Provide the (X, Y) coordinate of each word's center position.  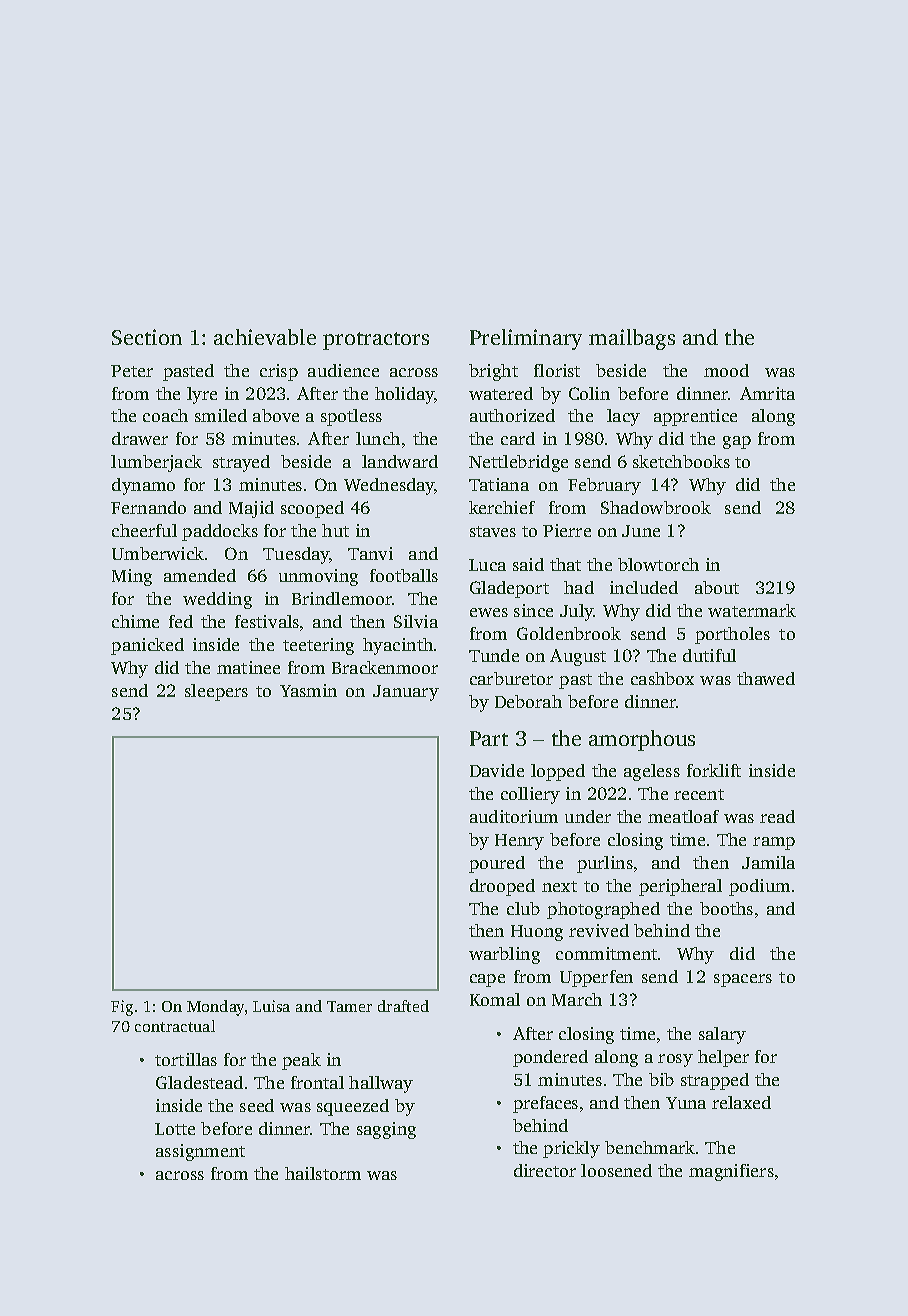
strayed (241, 463)
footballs (404, 575)
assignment (200, 1152)
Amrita (767, 393)
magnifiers (731, 1172)
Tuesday (296, 555)
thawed (766, 678)
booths (726, 908)
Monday (215, 1008)
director (545, 1170)
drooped (502, 887)
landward (400, 461)
